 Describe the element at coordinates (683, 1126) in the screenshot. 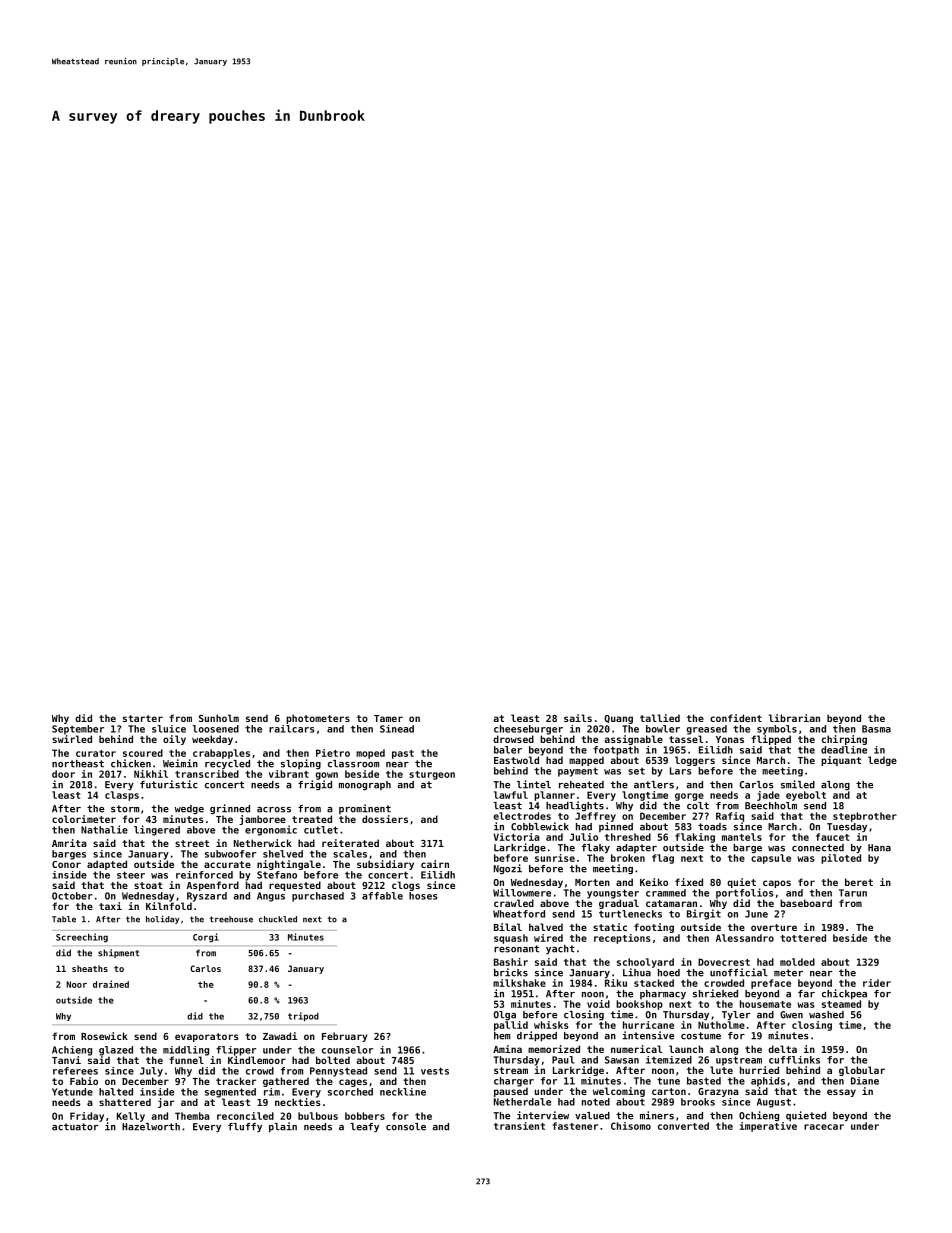

I see `converted` at that location.
